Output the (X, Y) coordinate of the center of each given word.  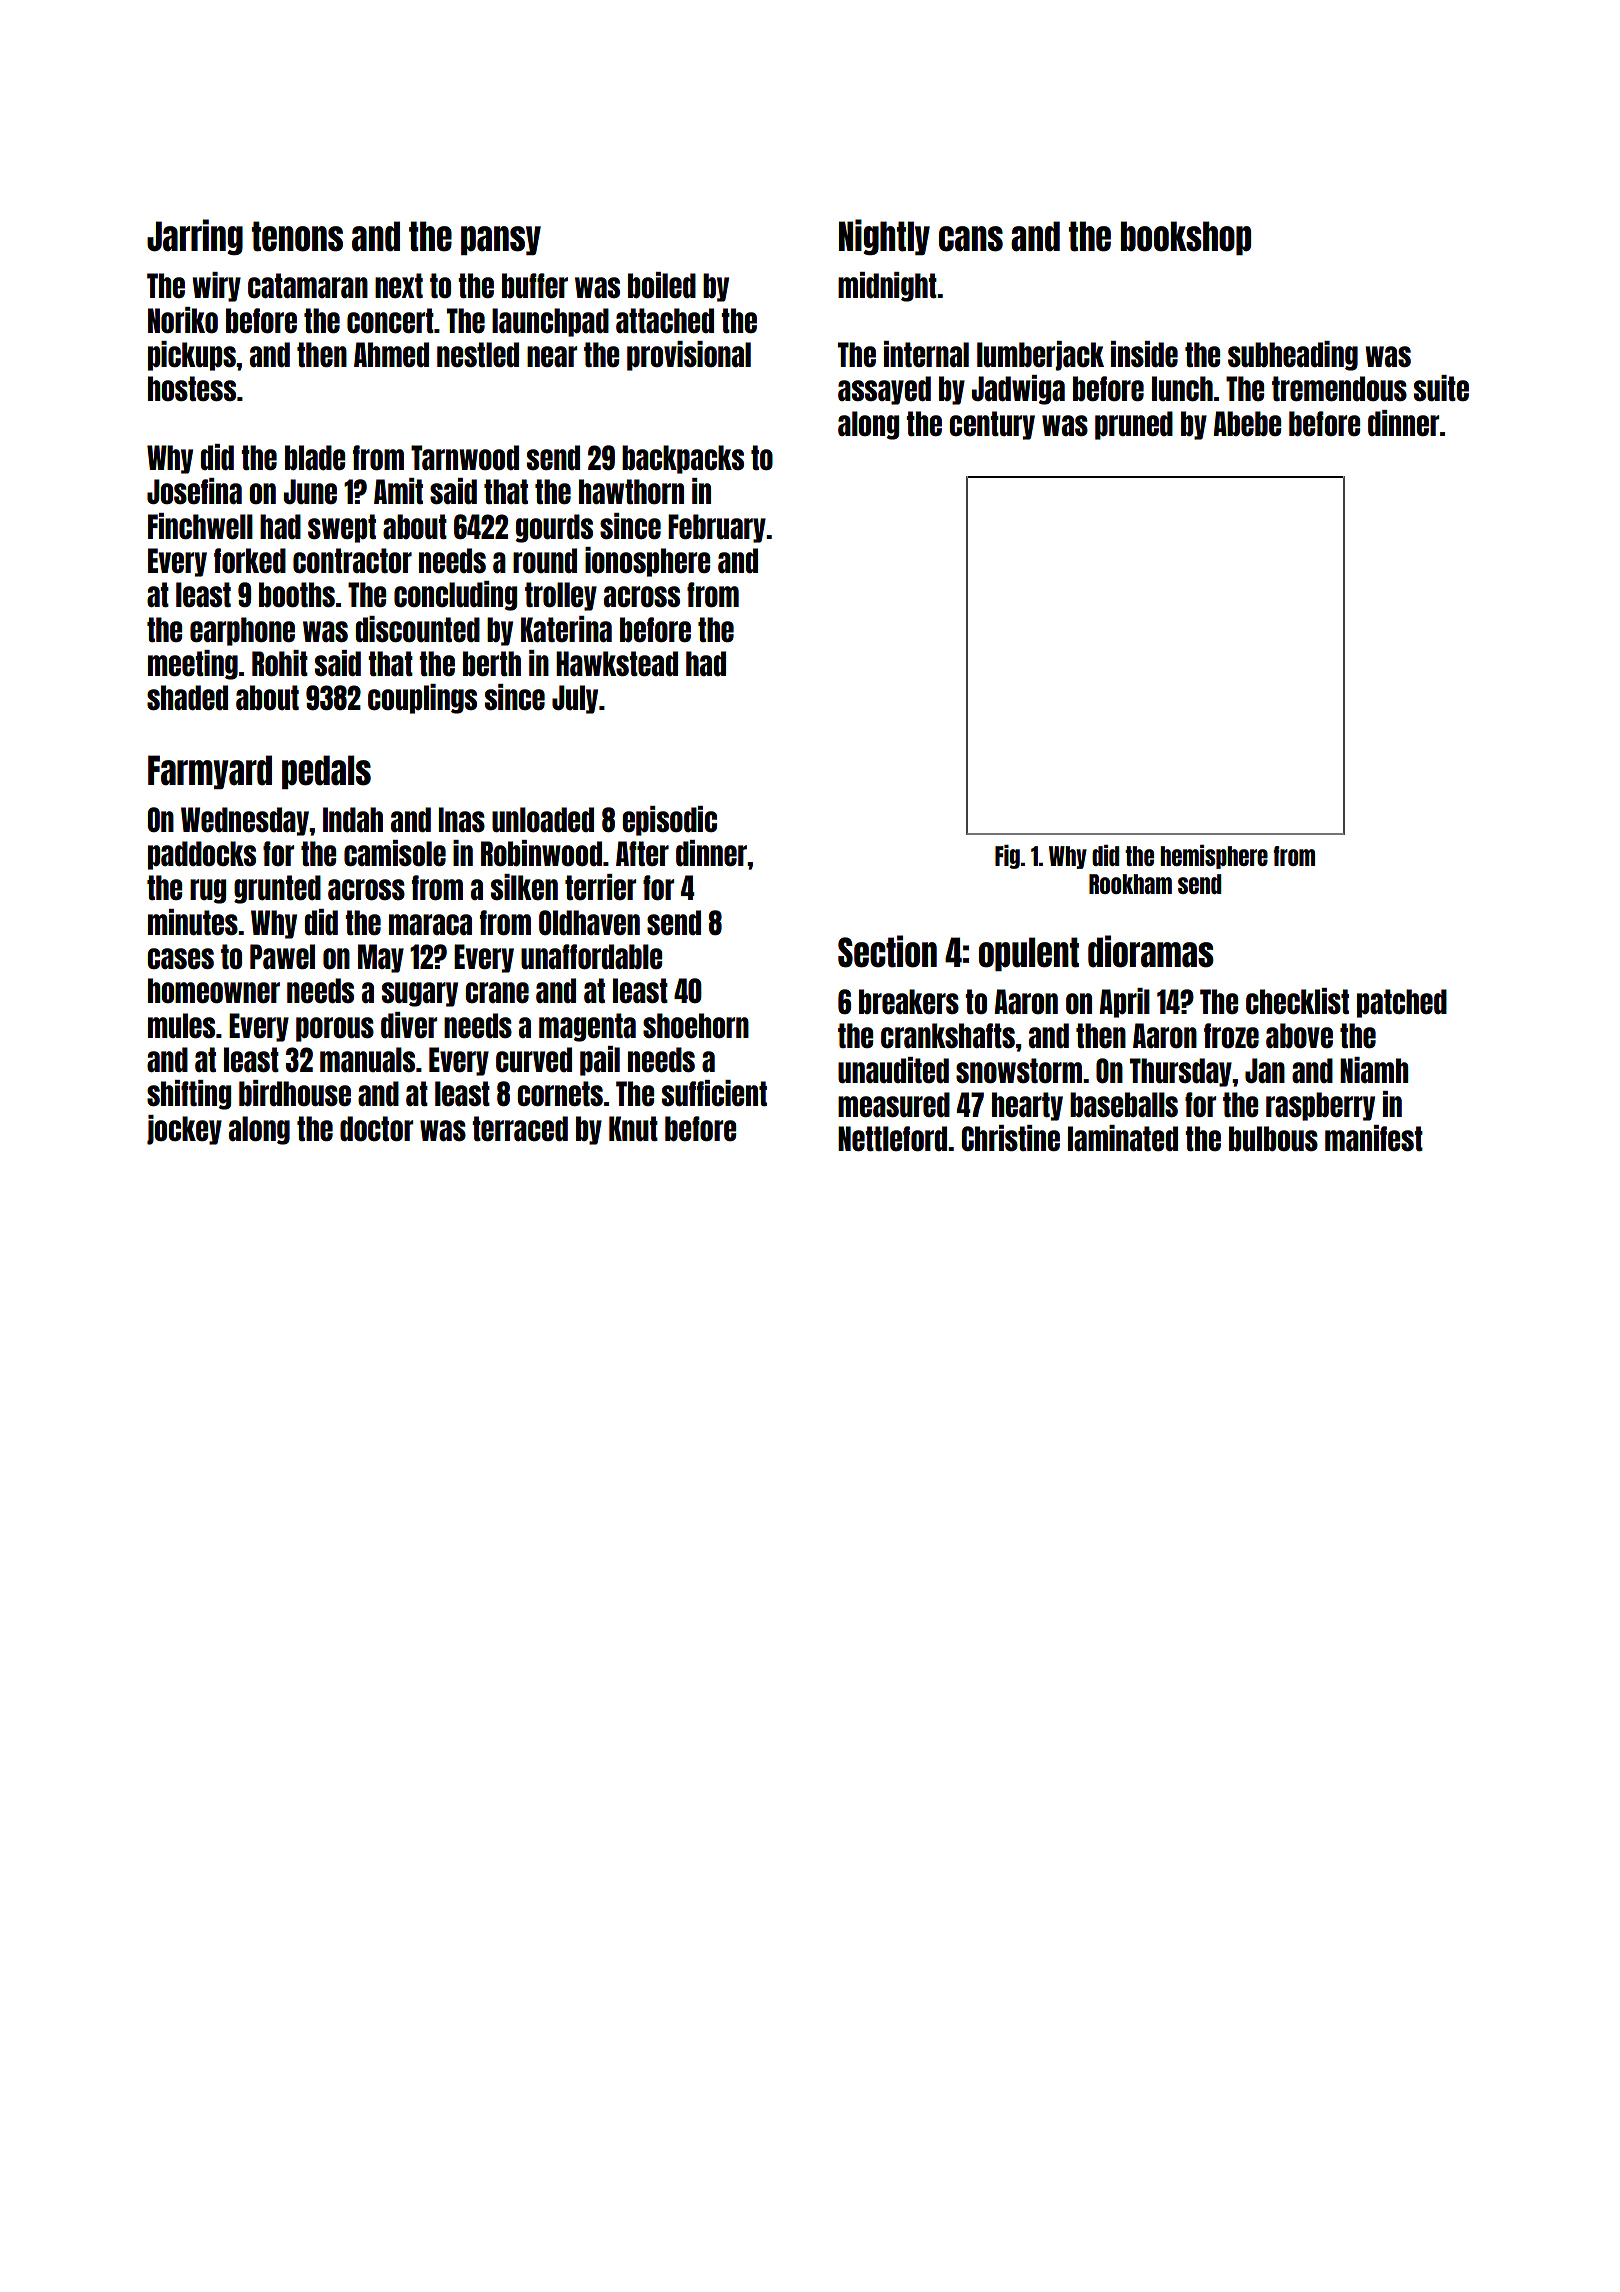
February (717, 528)
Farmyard (210, 772)
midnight (887, 287)
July (575, 699)
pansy (501, 240)
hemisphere (1214, 857)
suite (1441, 388)
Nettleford (892, 1138)
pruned (1134, 425)
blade (315, 457)
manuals (367, 1059)
